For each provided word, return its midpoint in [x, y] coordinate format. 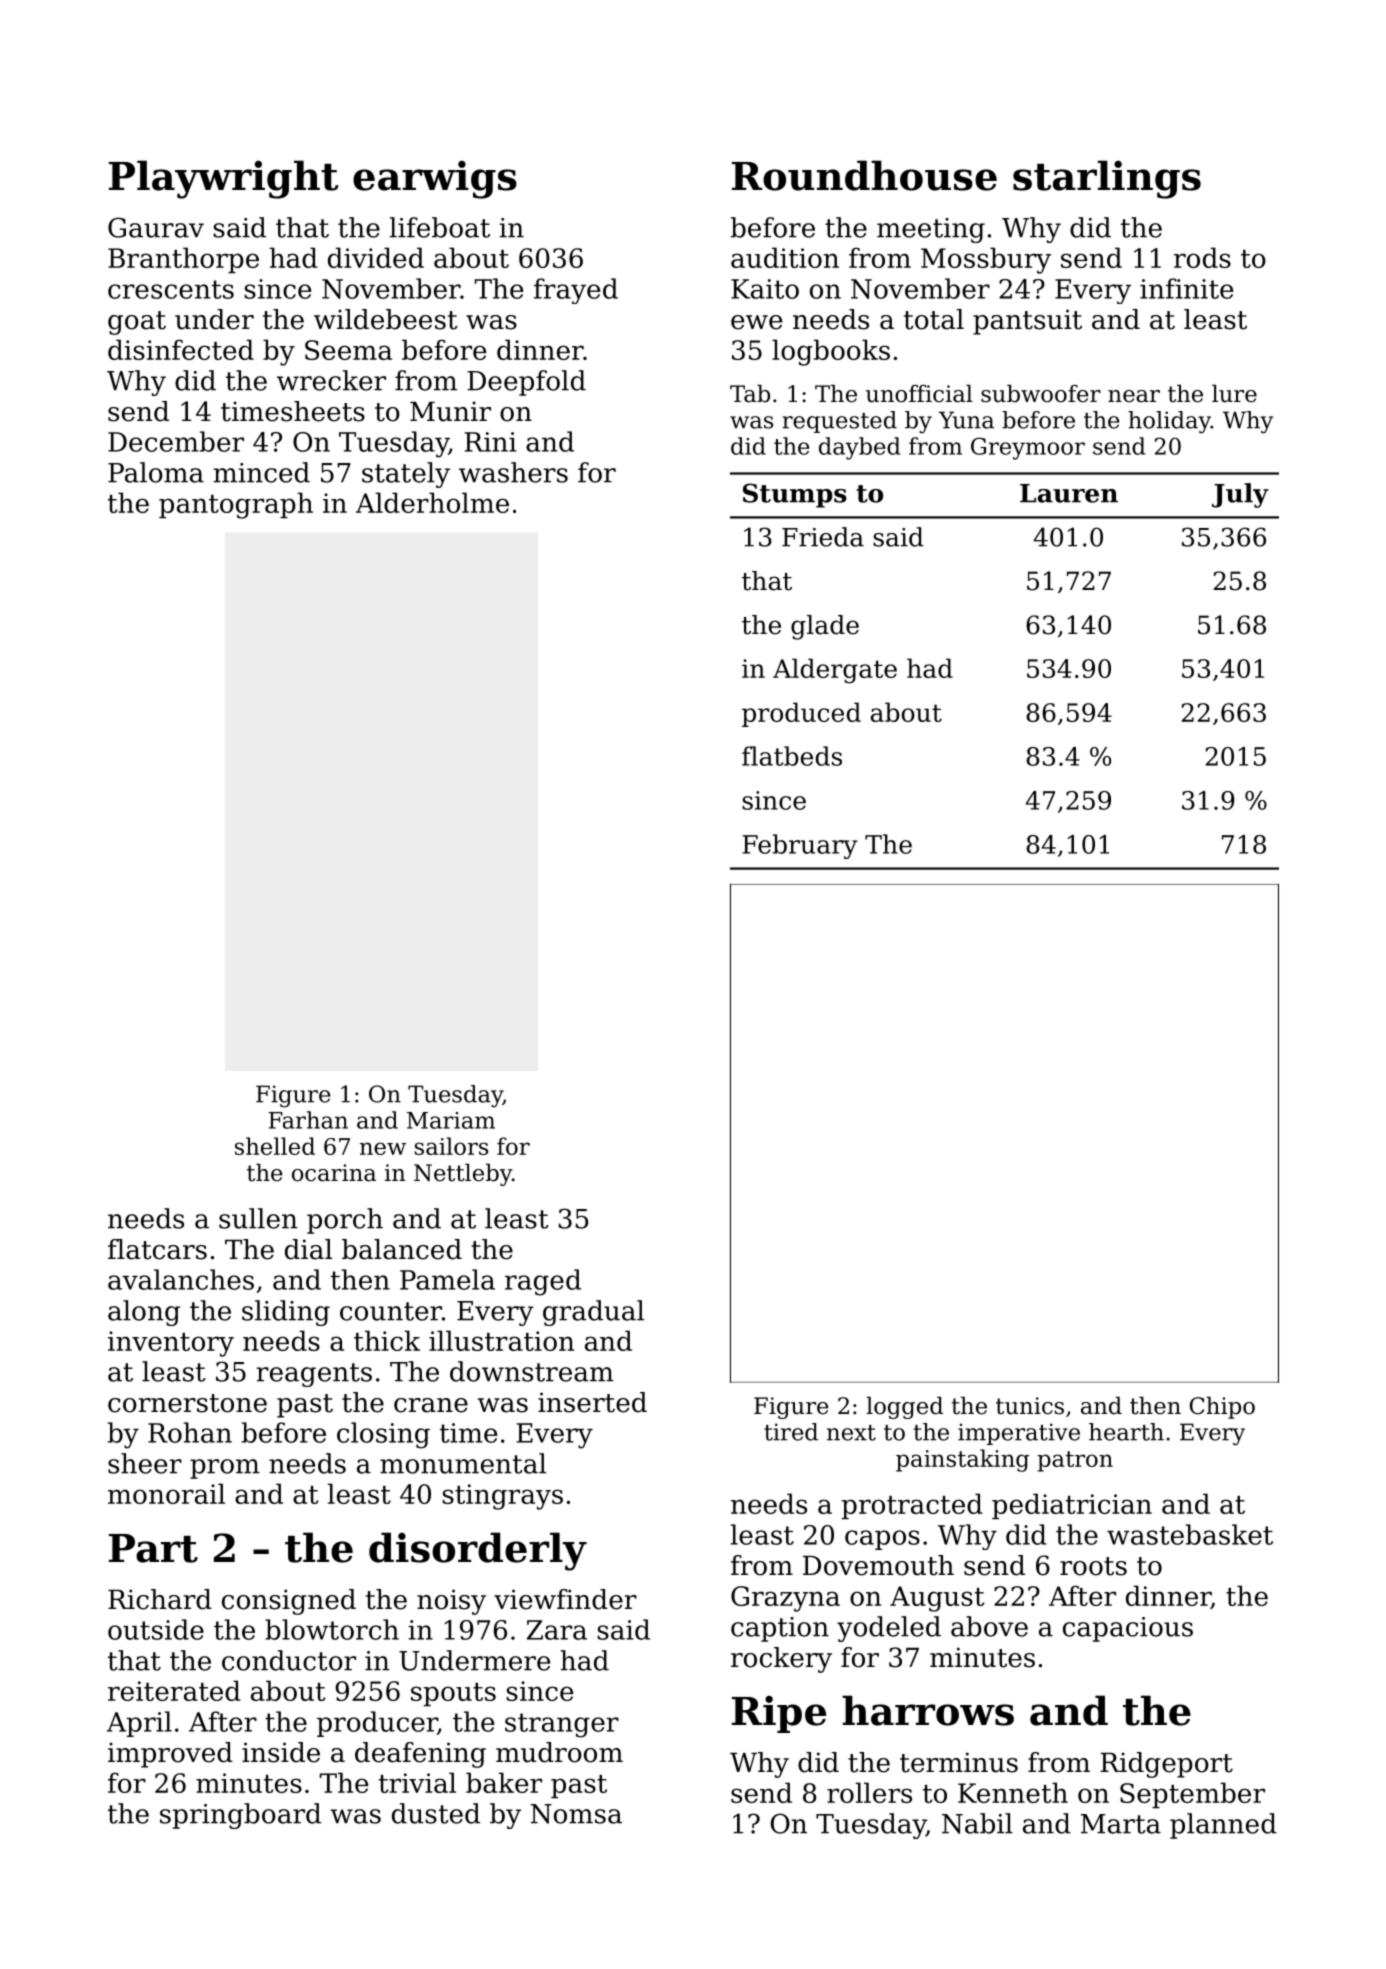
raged [543, 1282]
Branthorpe [183, 260]
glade [825, 627]
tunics [1030, 1406]
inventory [171, 1344]
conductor [289, 1660]
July [1240, 495]
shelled [275, 1146]
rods [1202, 257]
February [800, 846]
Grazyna [785, 1599]
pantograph [236, 505]
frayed [576, 291]
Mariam [451, 1120]
